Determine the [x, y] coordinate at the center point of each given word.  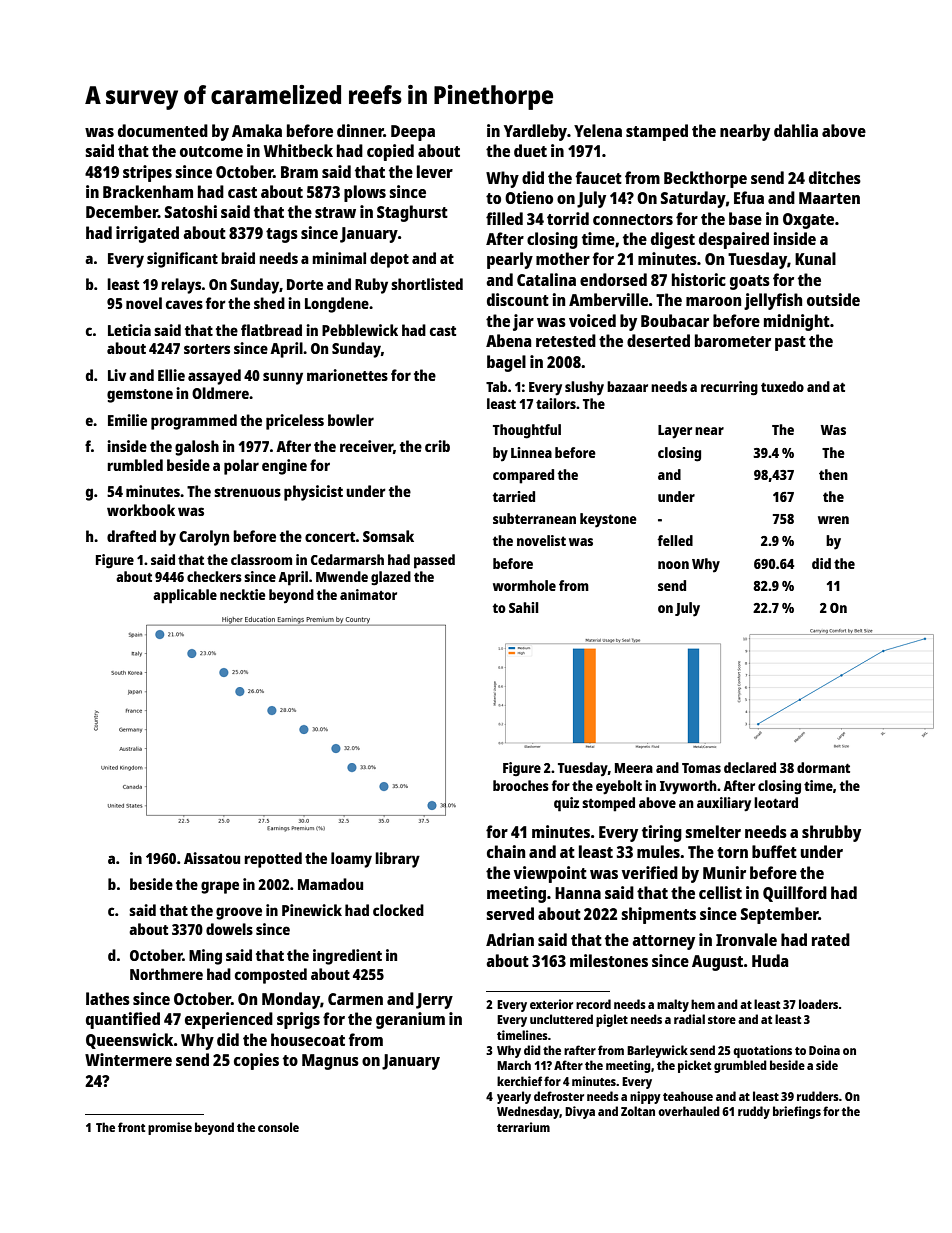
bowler [351, 420]
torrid [568, 218]
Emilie [127, 420]
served [510, 913]
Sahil [524, 607]
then [833, 474]
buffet [774, 851]
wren [833, 520]
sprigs [298, 1020]
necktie [242, 594]
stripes [147, 173]
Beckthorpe [705, 179]
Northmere [166, 974]
